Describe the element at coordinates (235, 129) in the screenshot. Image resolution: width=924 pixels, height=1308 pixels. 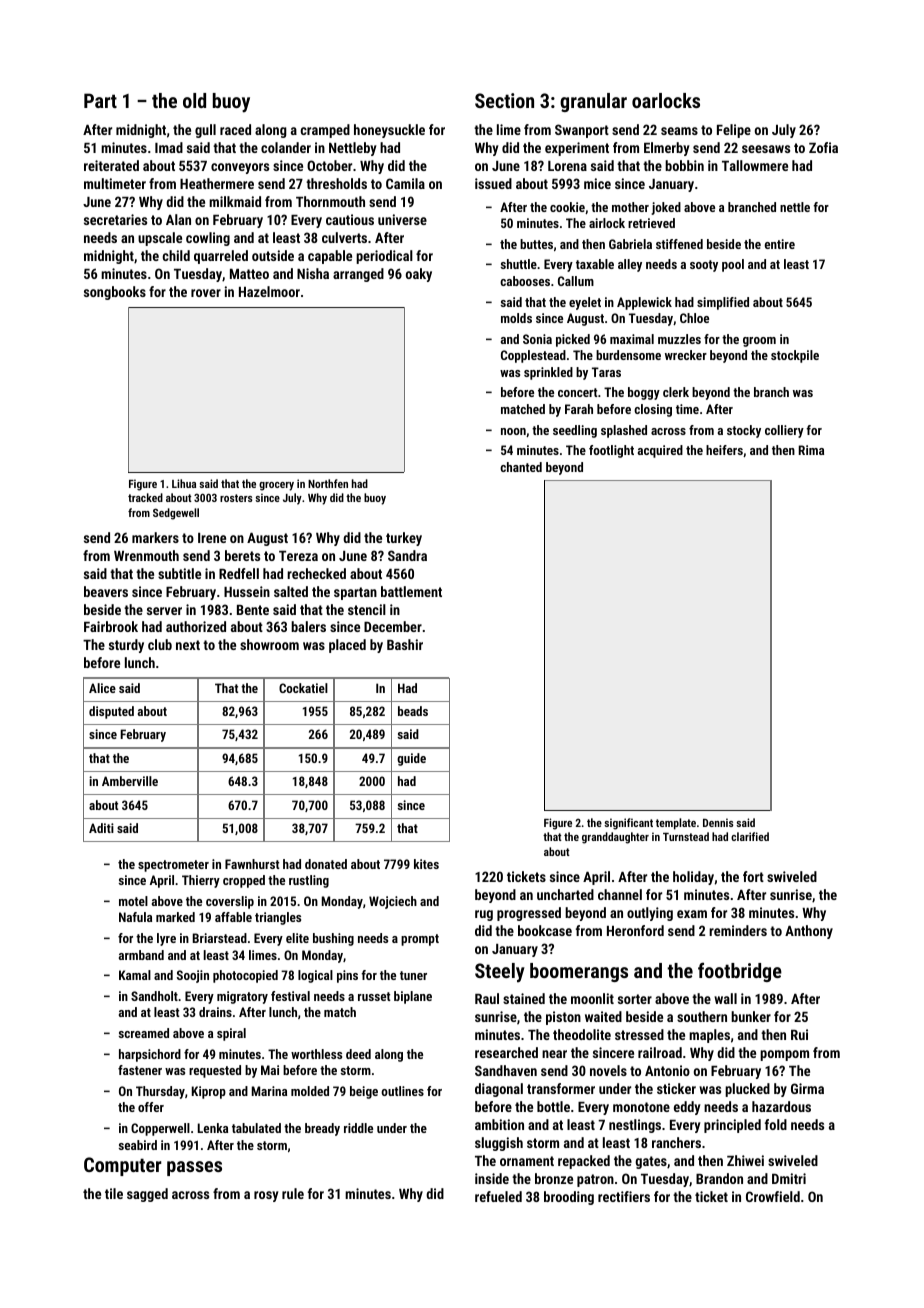
I see `raced` at that location.
